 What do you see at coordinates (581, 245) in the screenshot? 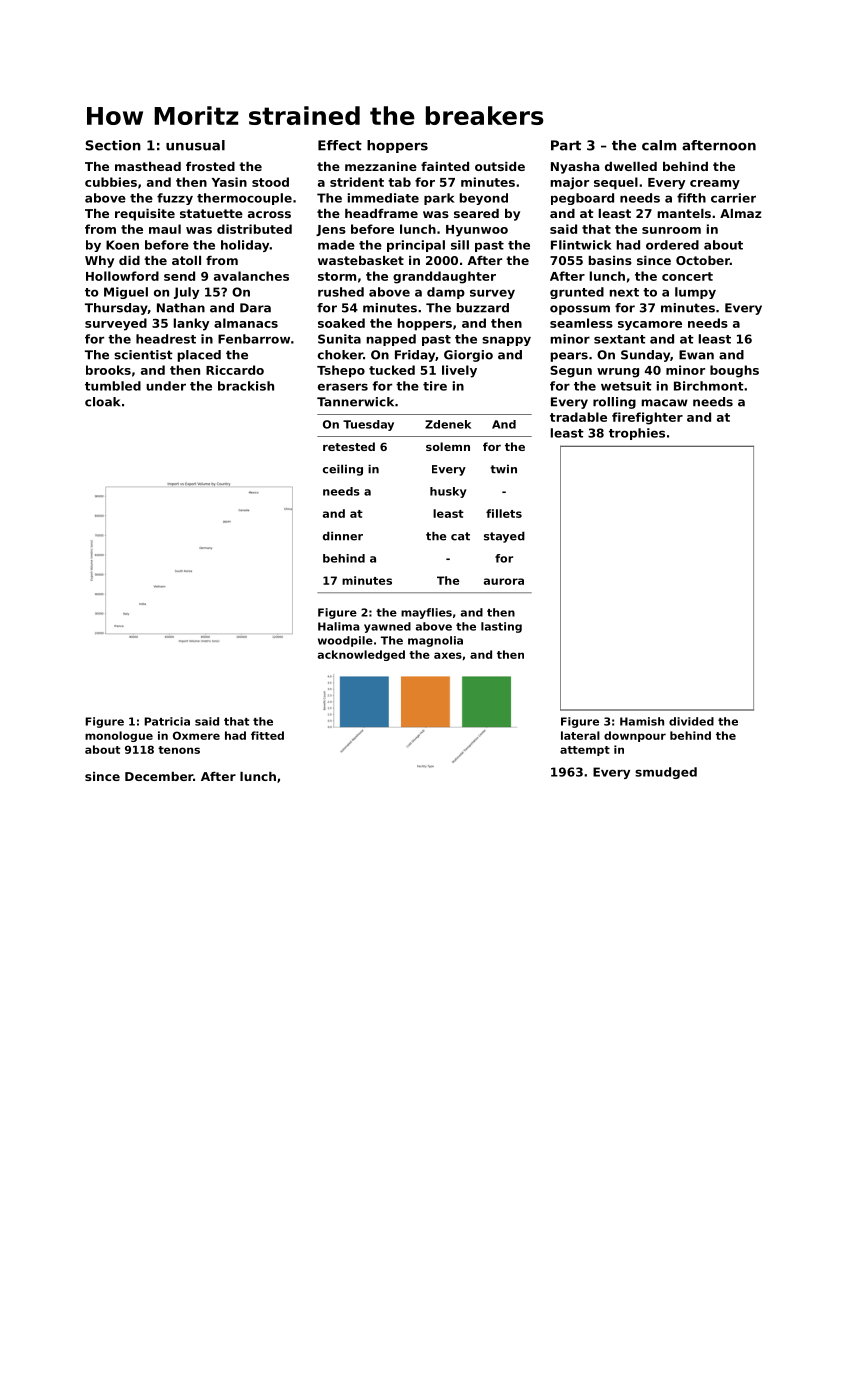
I see `Flintwick` at bounding box center [581, 245].
